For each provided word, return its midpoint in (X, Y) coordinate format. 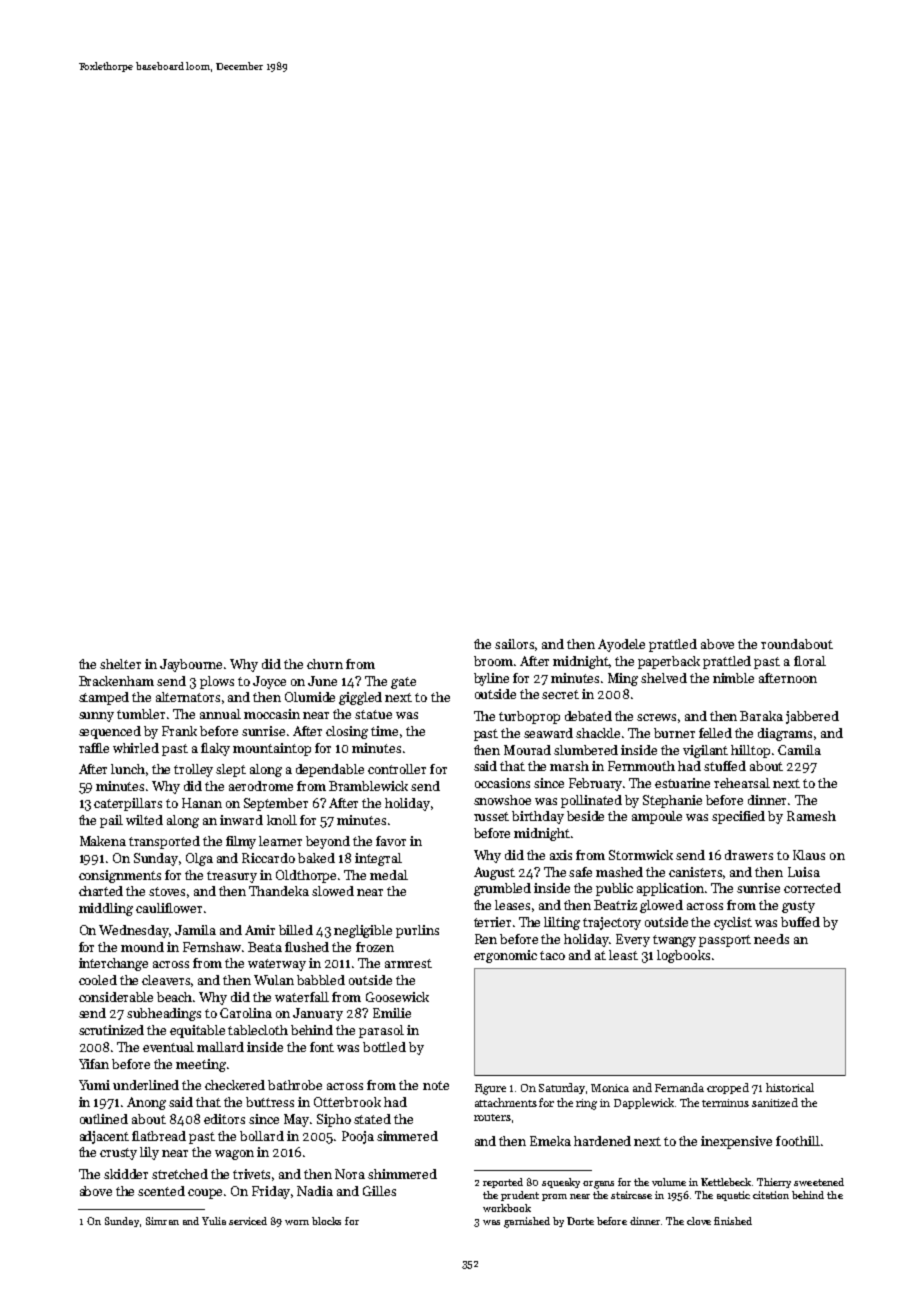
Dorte (580, 1221)
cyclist (733, 923)
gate (403, 683)
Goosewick (397, 997)
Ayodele (621, 645)
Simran (162, 1221)
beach (174, 997)
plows (217, 682)
